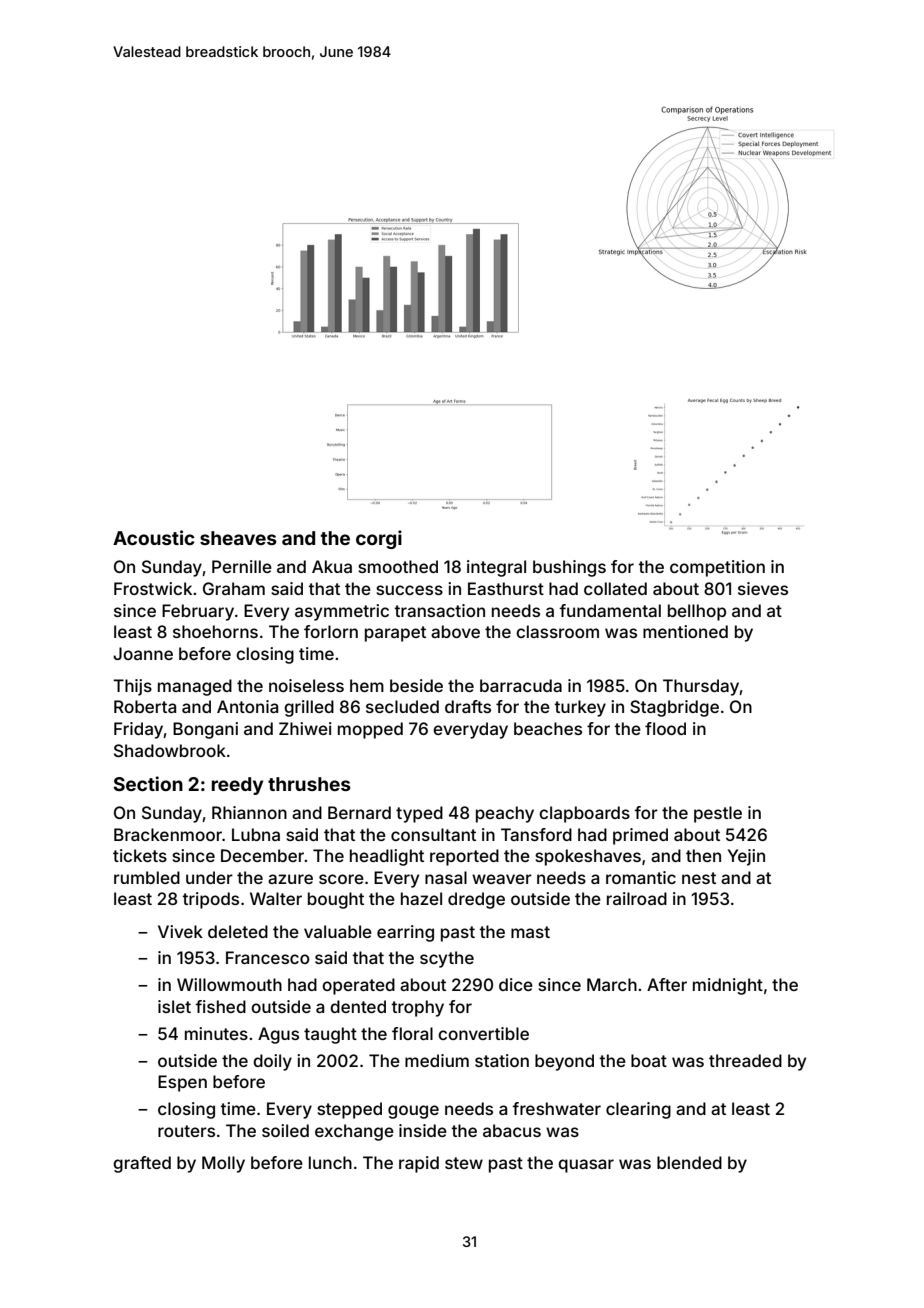 This document has height=1308, width=924. I want to click on sheaves, so click(238, 538).
